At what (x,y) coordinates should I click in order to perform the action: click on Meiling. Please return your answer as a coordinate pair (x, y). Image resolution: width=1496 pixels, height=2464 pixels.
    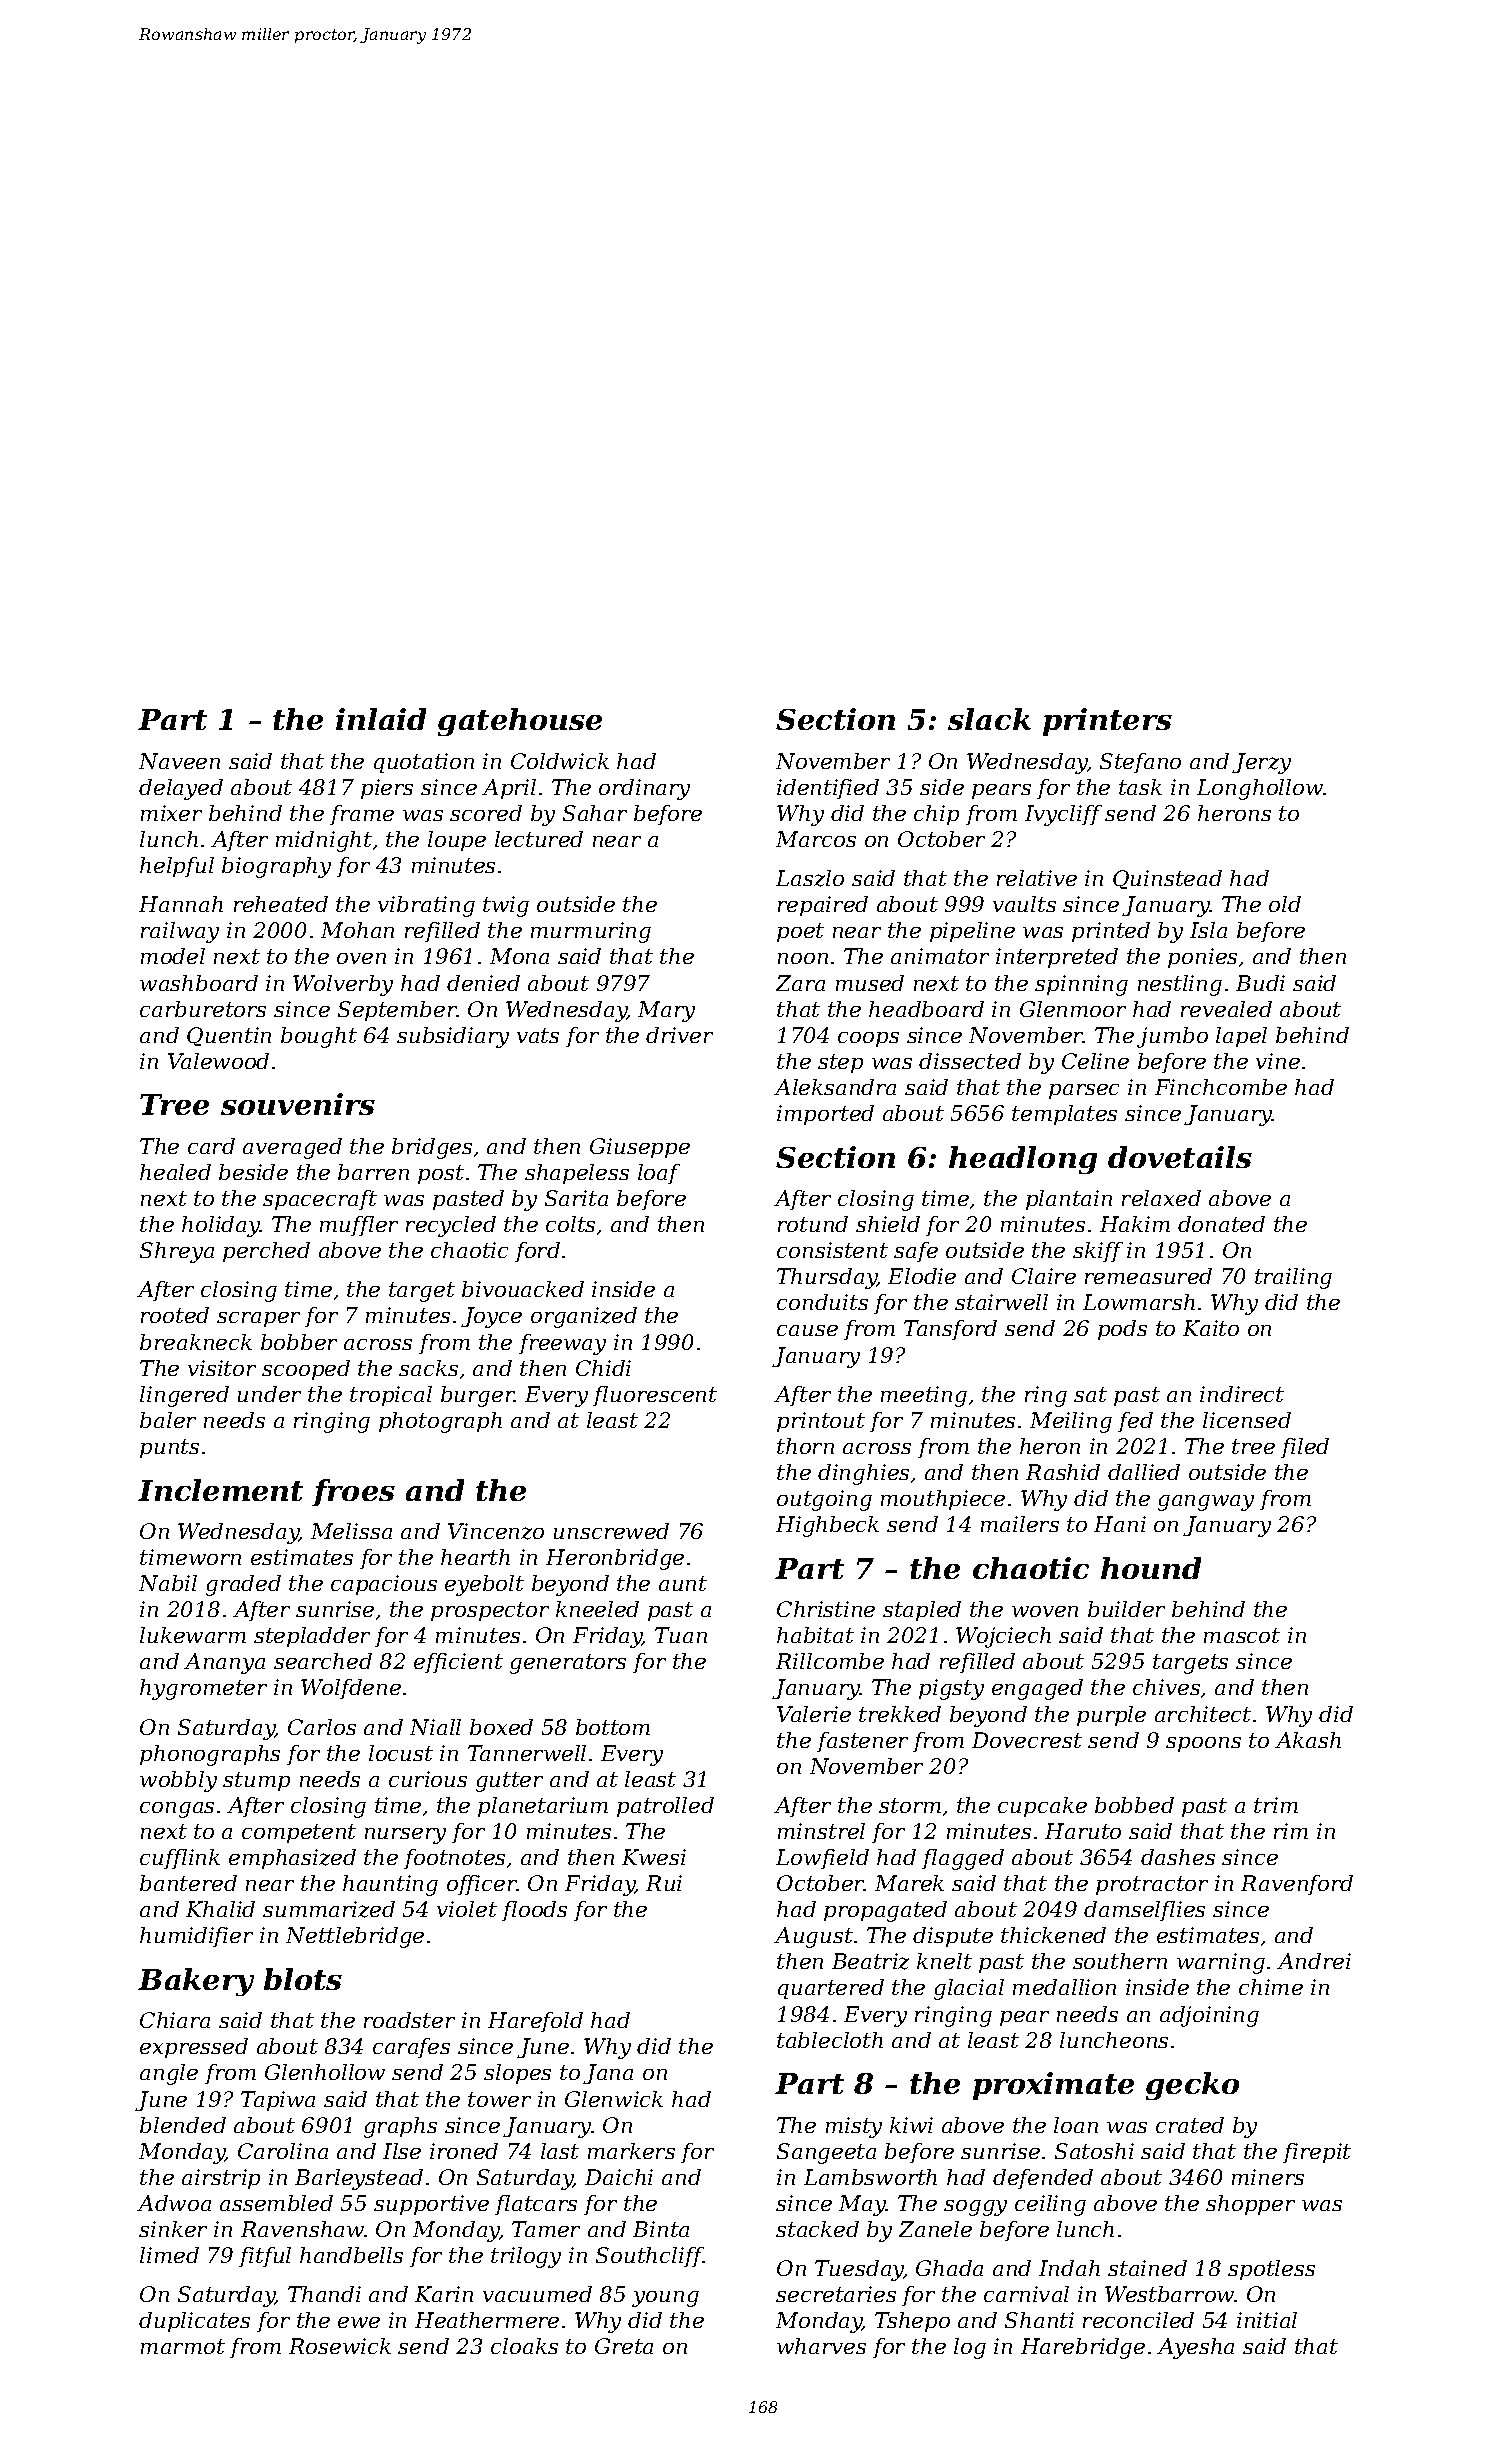
    Looking at the image, I should click on (1071, 1422).
